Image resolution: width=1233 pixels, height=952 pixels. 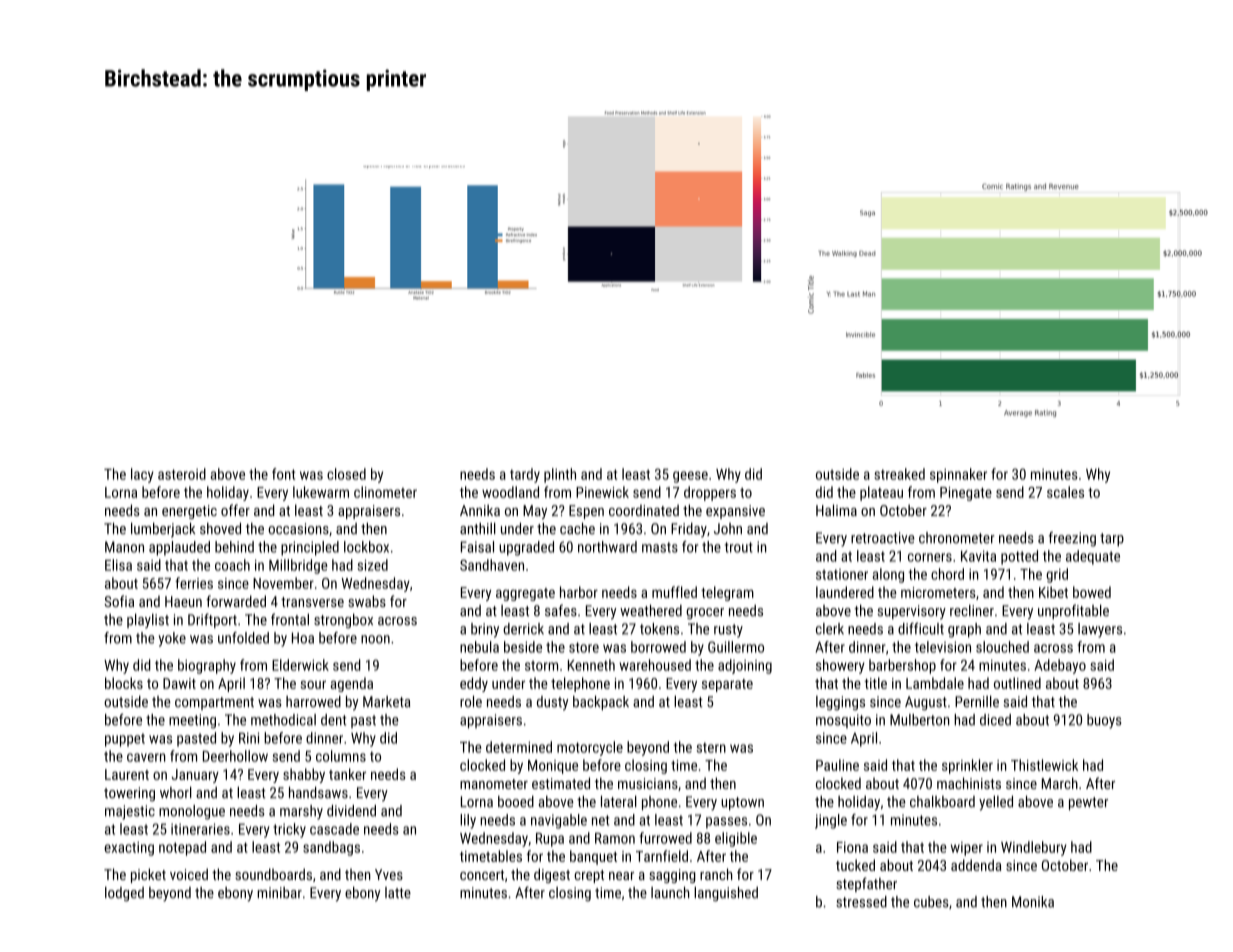 What do you see at coordinates (958, 475) in the screenshot?
I see `spinnaker` at bounding box center [958, 475].
